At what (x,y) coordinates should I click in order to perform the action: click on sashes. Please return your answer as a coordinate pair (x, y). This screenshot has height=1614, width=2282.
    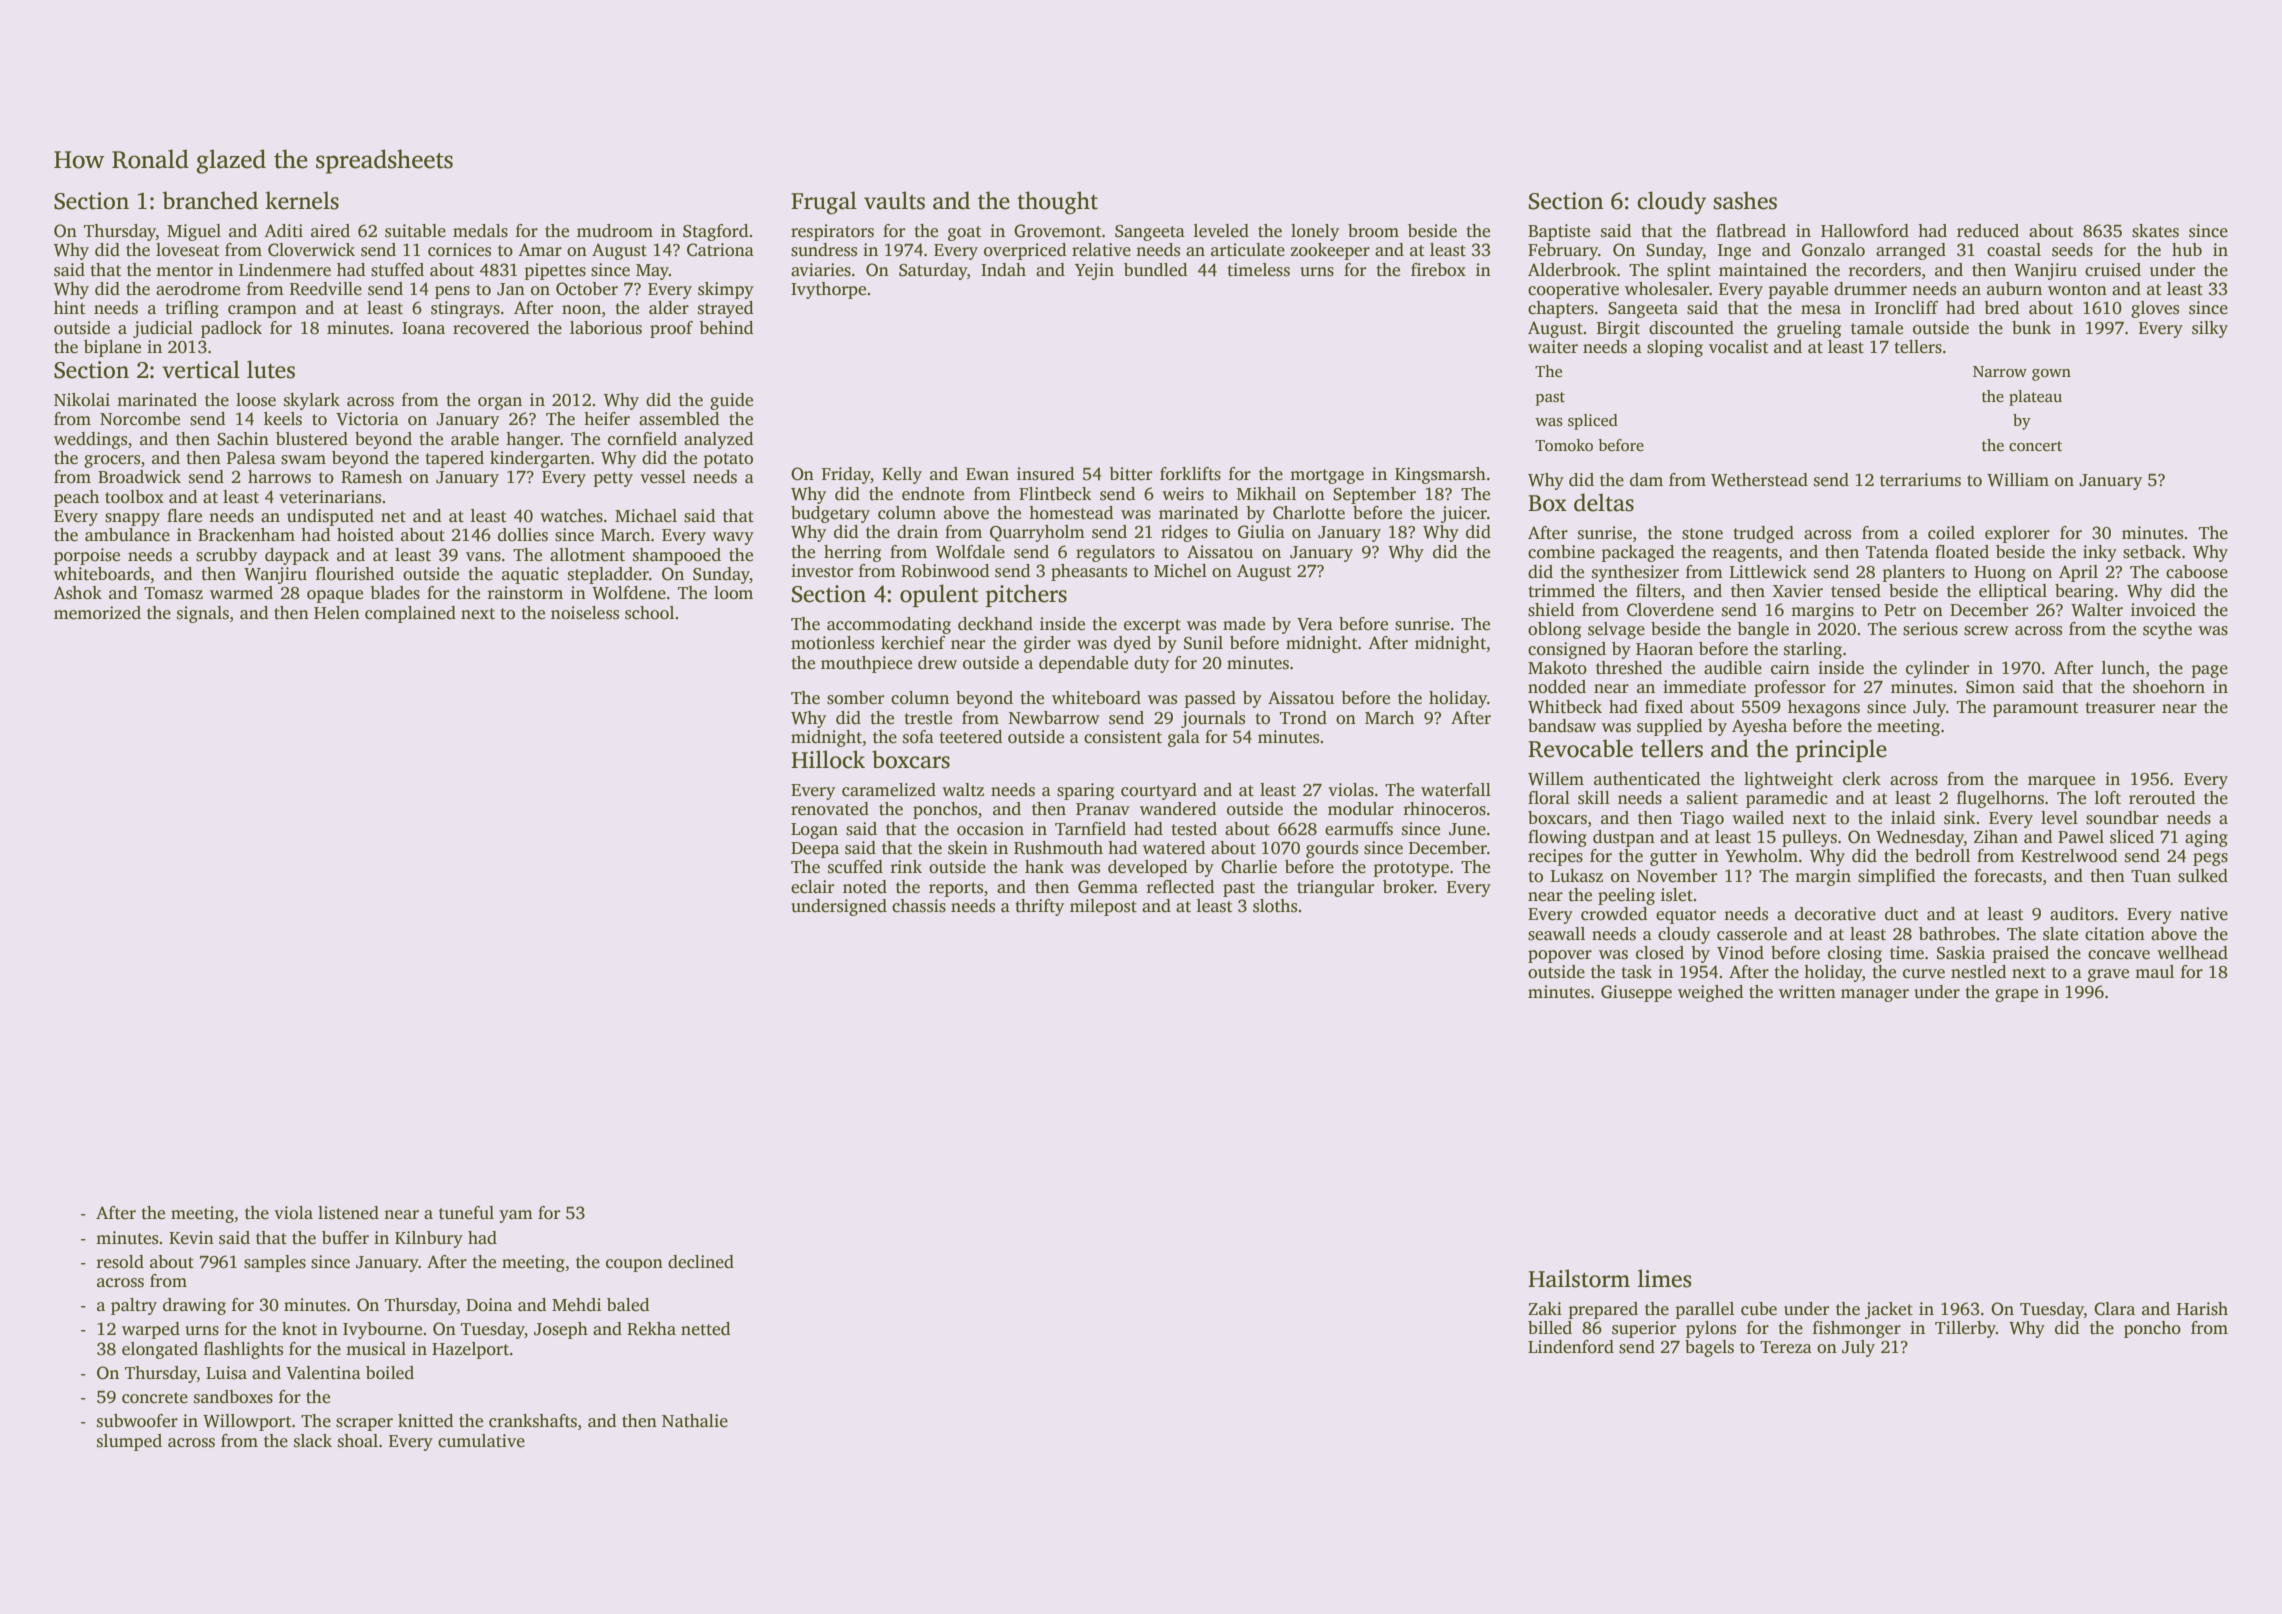
    Looking at the image, I should click on (1745, 200).
